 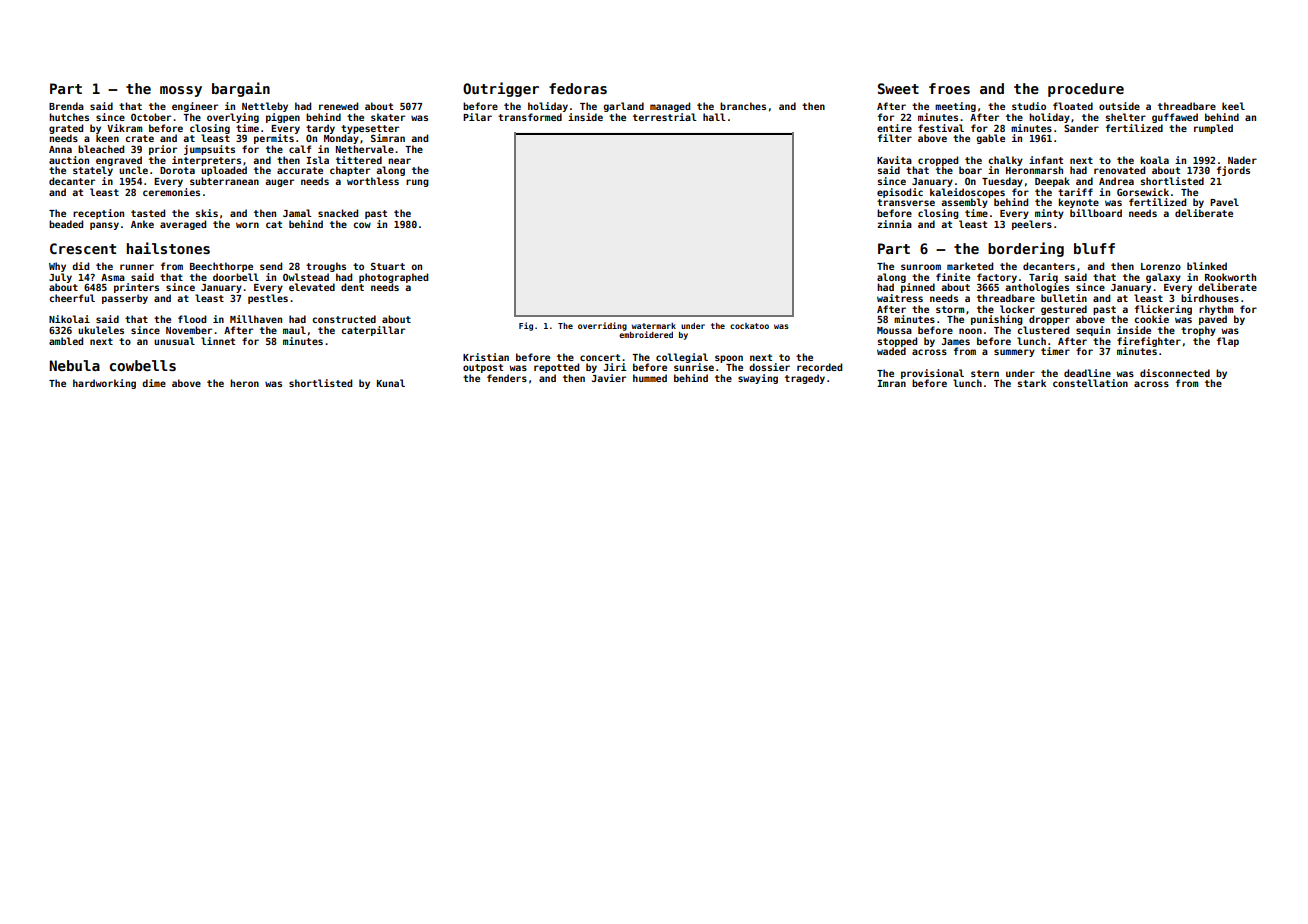 I want to click on bleached, so click(x=101, y=149).
